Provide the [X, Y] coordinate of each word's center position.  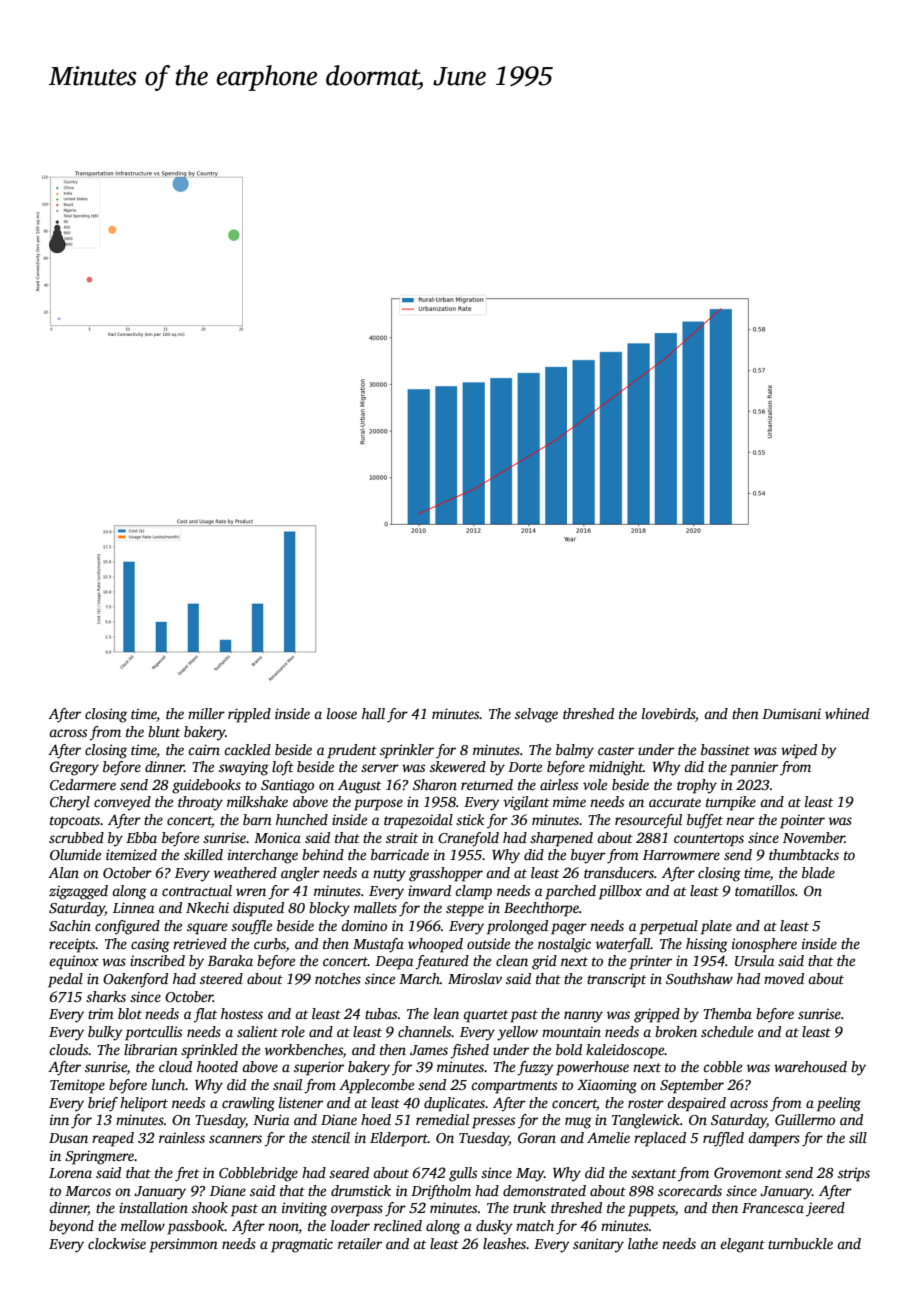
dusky [494, 1227]
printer [650, 962]
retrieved [200, 943]
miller [206, 713]
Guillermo [805, 1119]
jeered [825, 1209]
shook [210, 1207]
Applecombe [376, 1086]
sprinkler [407, 751]
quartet [485, 1016]
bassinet [725, 749]
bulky [105, 1033]
